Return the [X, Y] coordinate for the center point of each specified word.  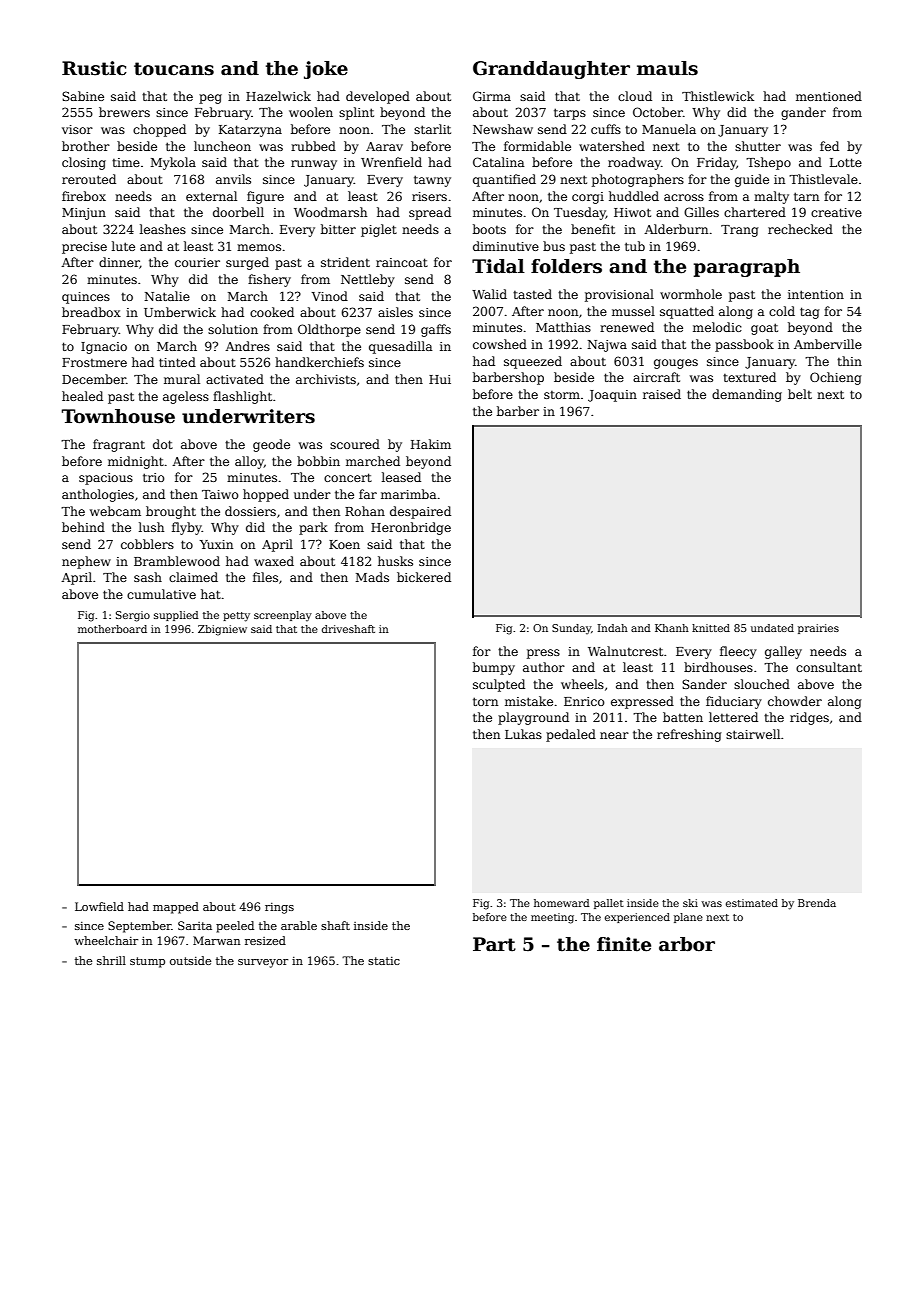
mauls [667, 68]
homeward [562, 903]
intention [816, 294]
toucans [174, 69]
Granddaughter [551, 70]
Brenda [817, 903]
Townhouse [118, 416]
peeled [235, 927]
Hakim [431, 444]
